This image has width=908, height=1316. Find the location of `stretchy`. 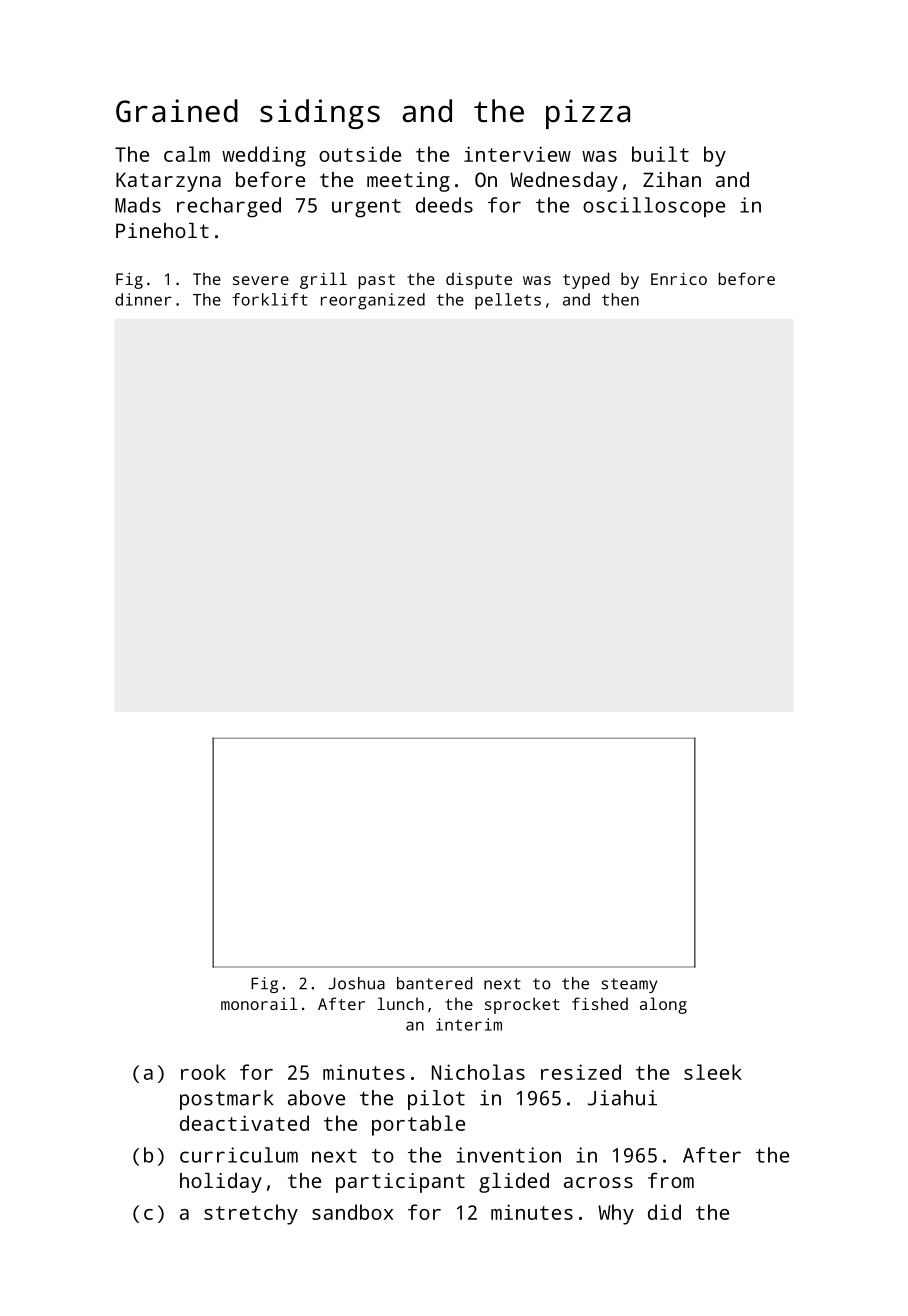

stretchy is located at coordinates (251, 1214).
